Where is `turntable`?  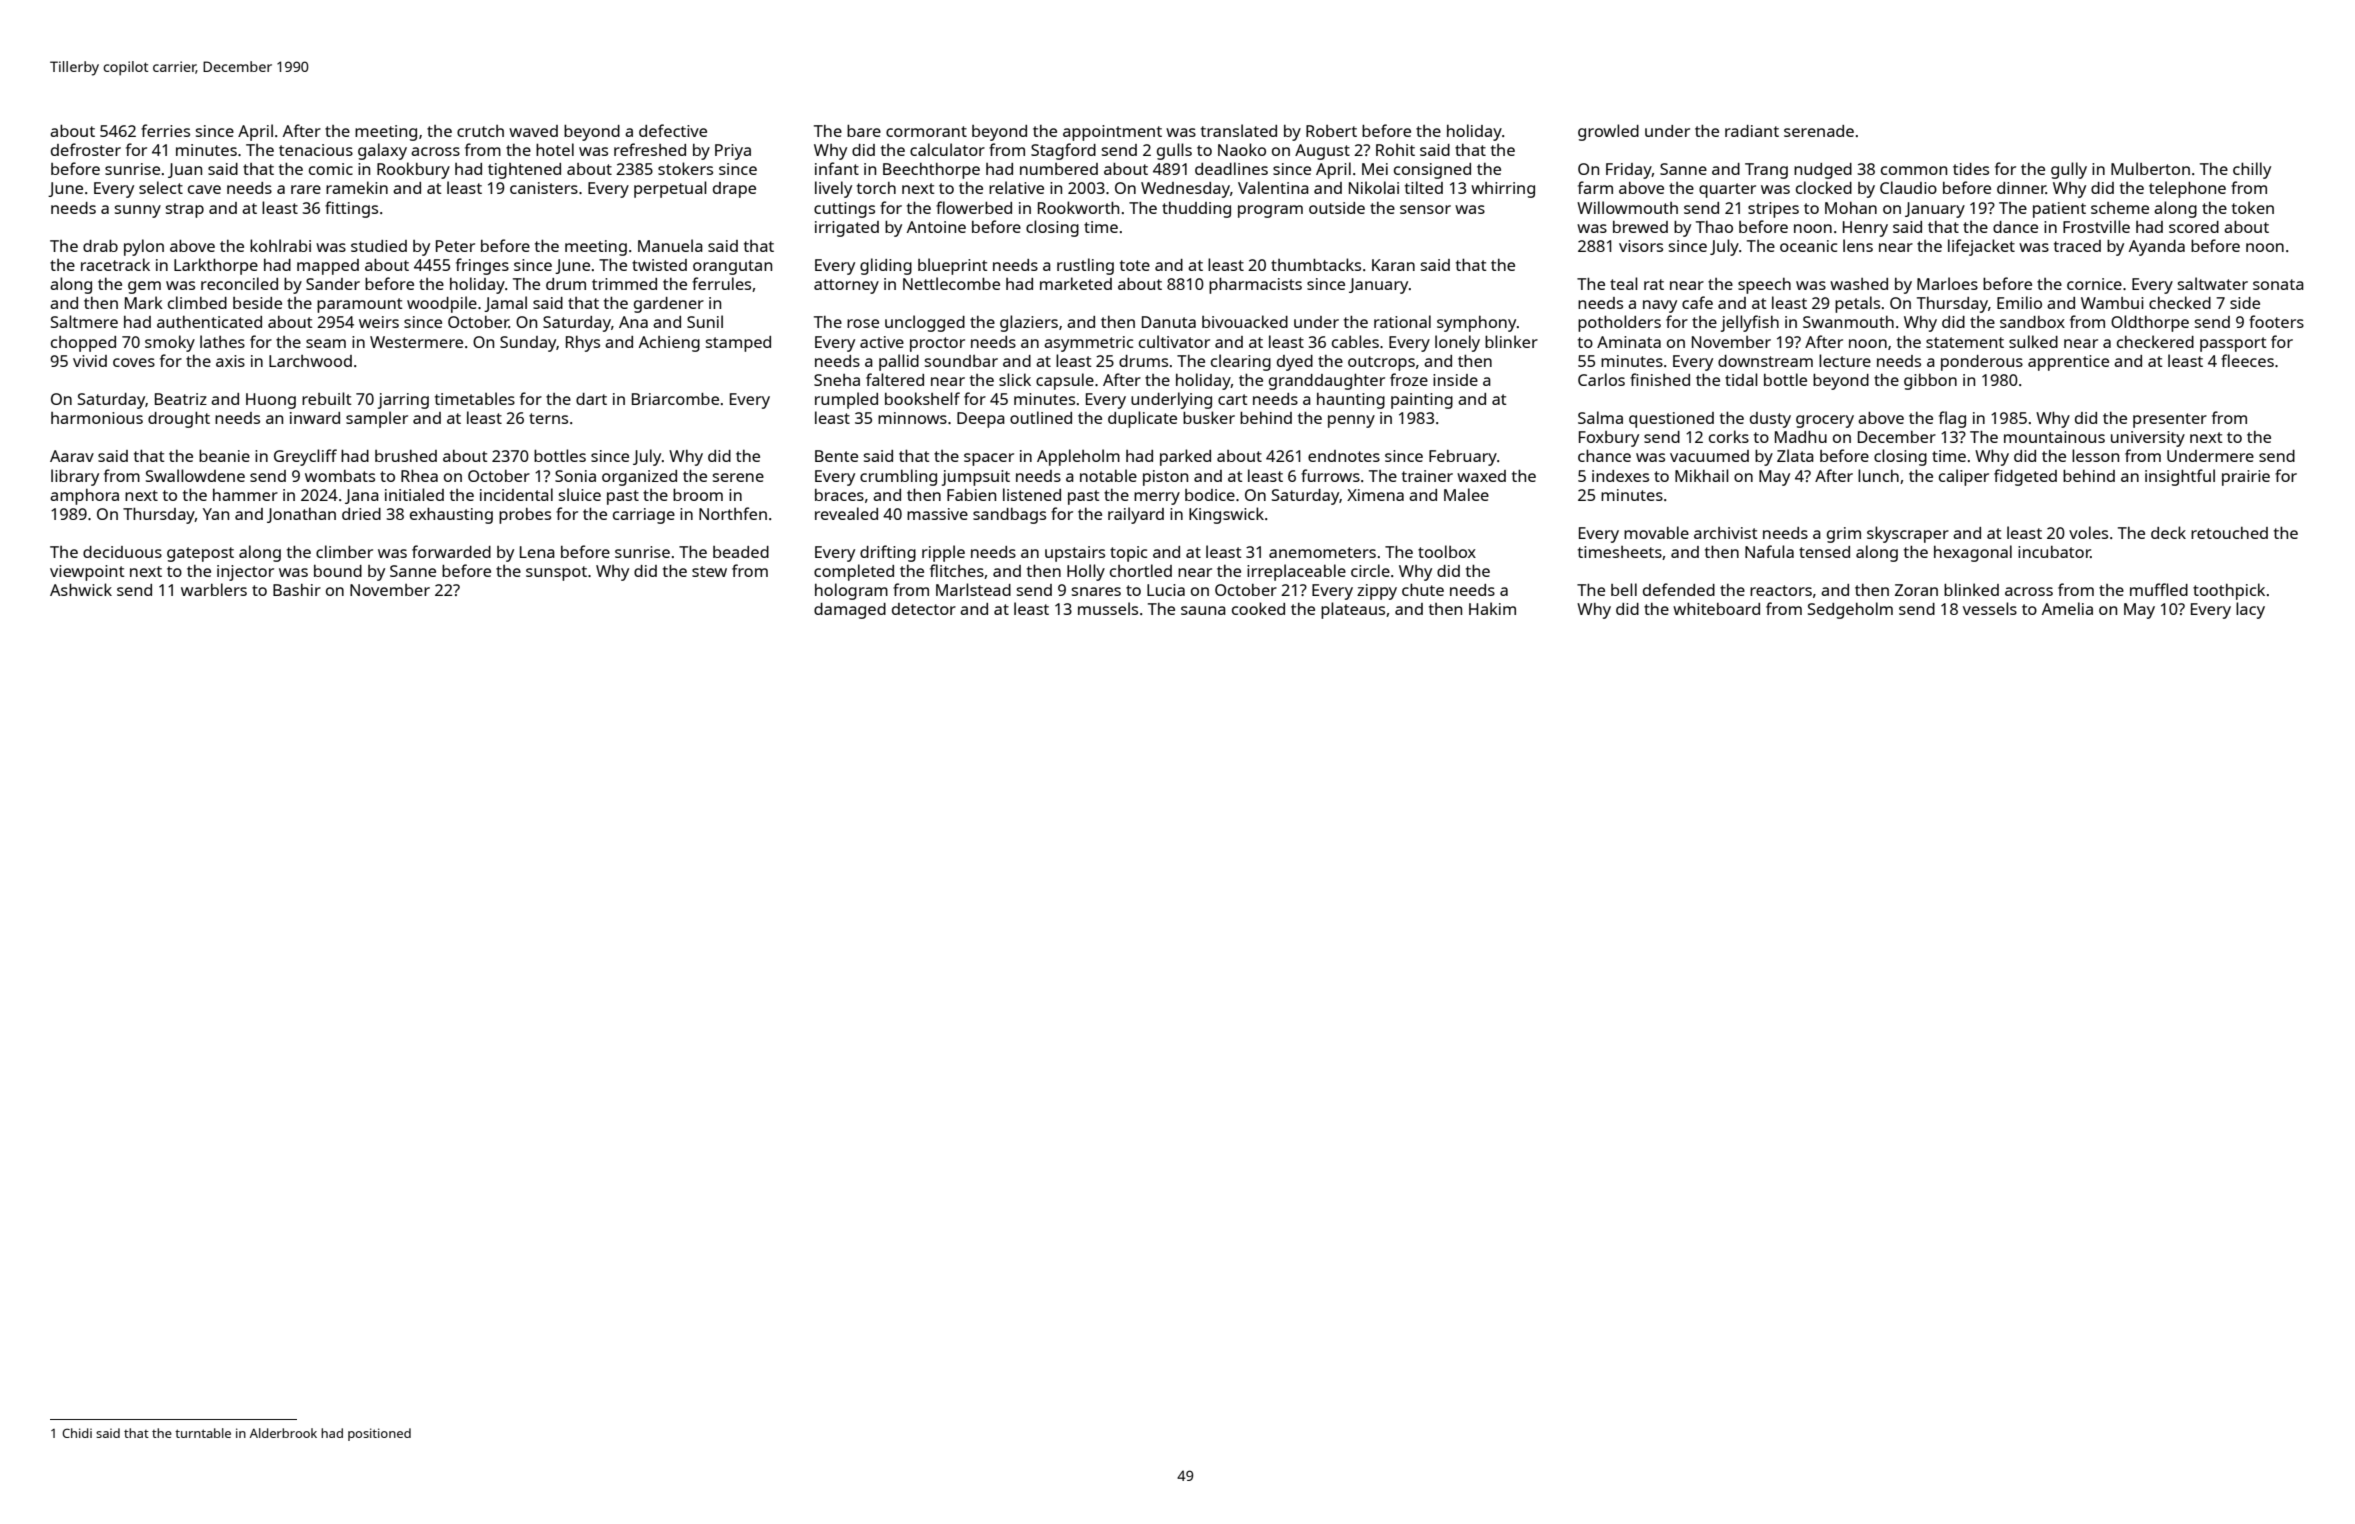
turntable is located at coordinates (203, 1433).
